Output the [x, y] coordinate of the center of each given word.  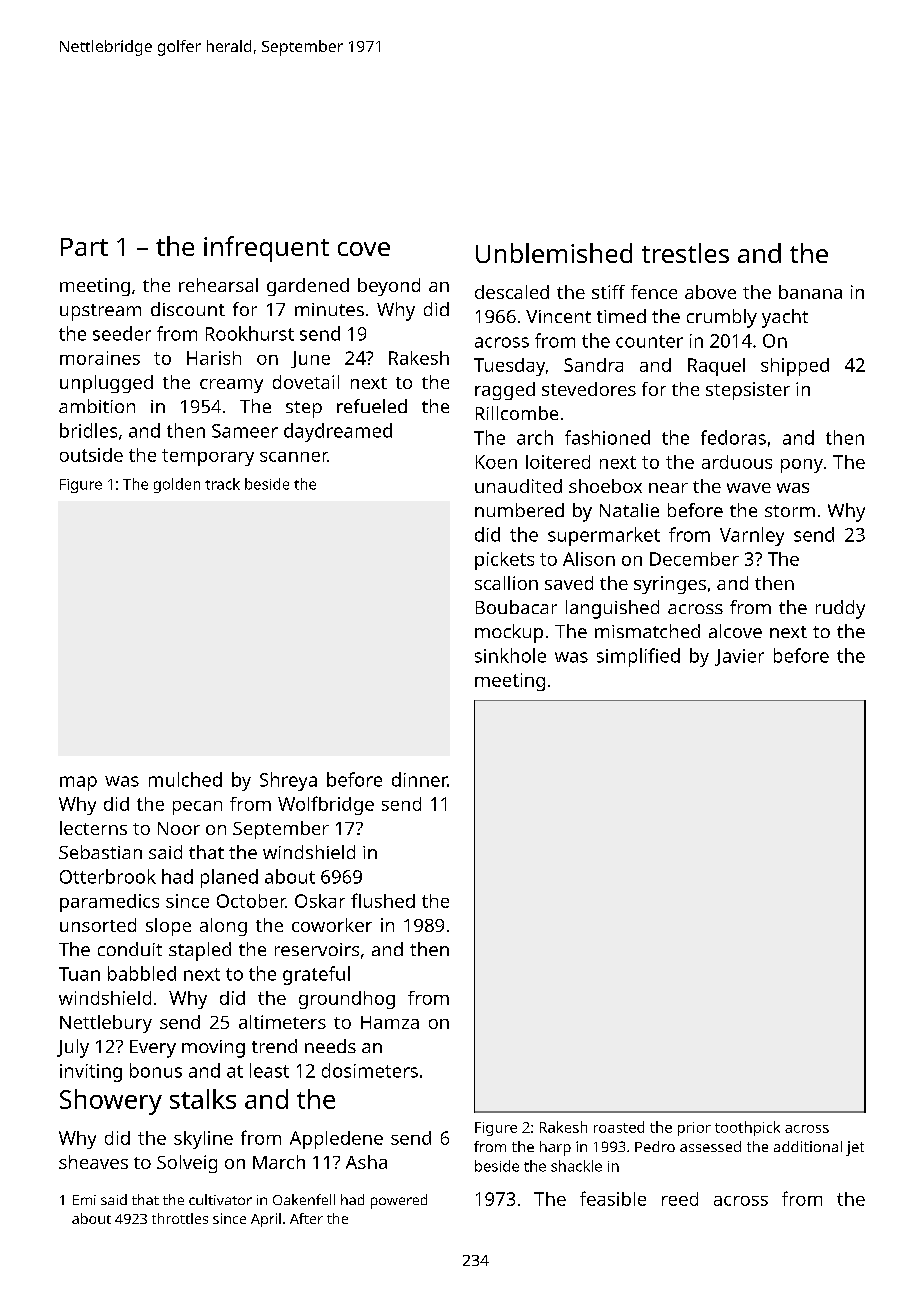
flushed [383, 900]
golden [177, 485]
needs [330, 1046]
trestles [685, 253]
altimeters [282, 1022]
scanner [294, 457]
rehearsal [218, 285]
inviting [91, 1073]
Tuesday [509, 367]
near [668, 488]
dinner [419, 779]
